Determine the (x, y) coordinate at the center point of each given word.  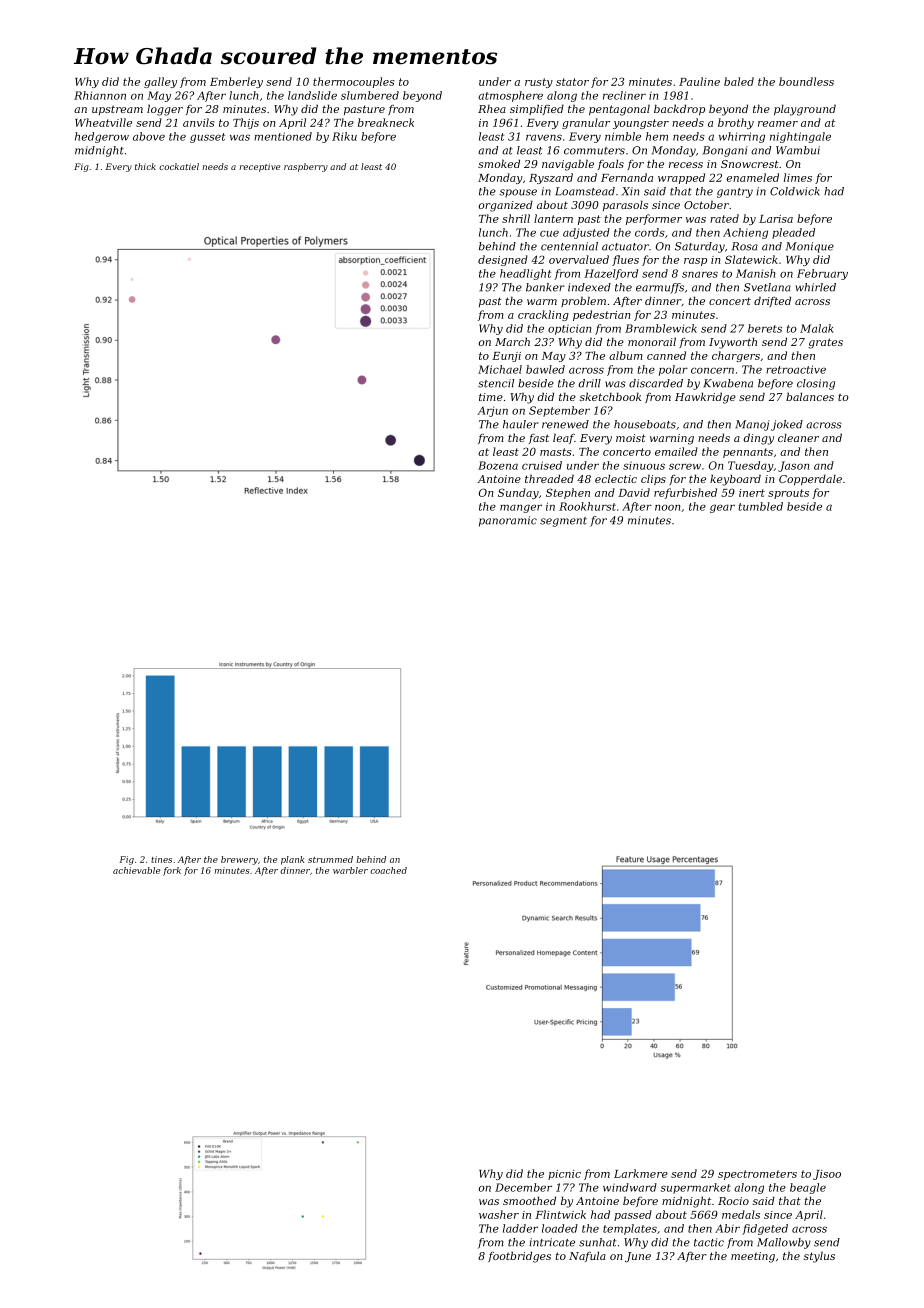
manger (521, 508)
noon (667, 508)
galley (160, 82)
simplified (537, 109)
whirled (816, 287)
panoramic (508, 521)
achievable (136, 870)
